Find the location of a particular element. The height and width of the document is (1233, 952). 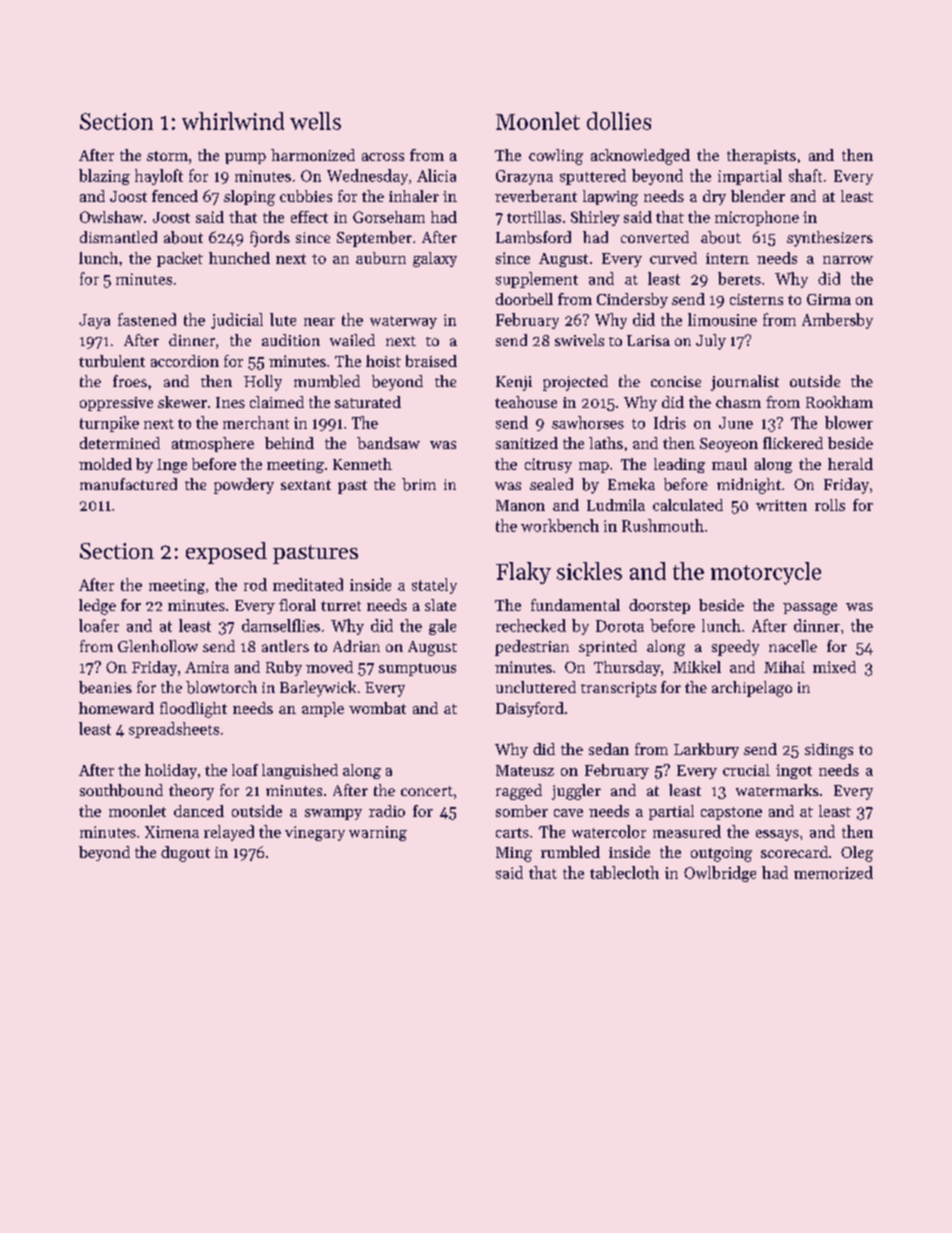

fenced is located at coordinates (175, 196).
